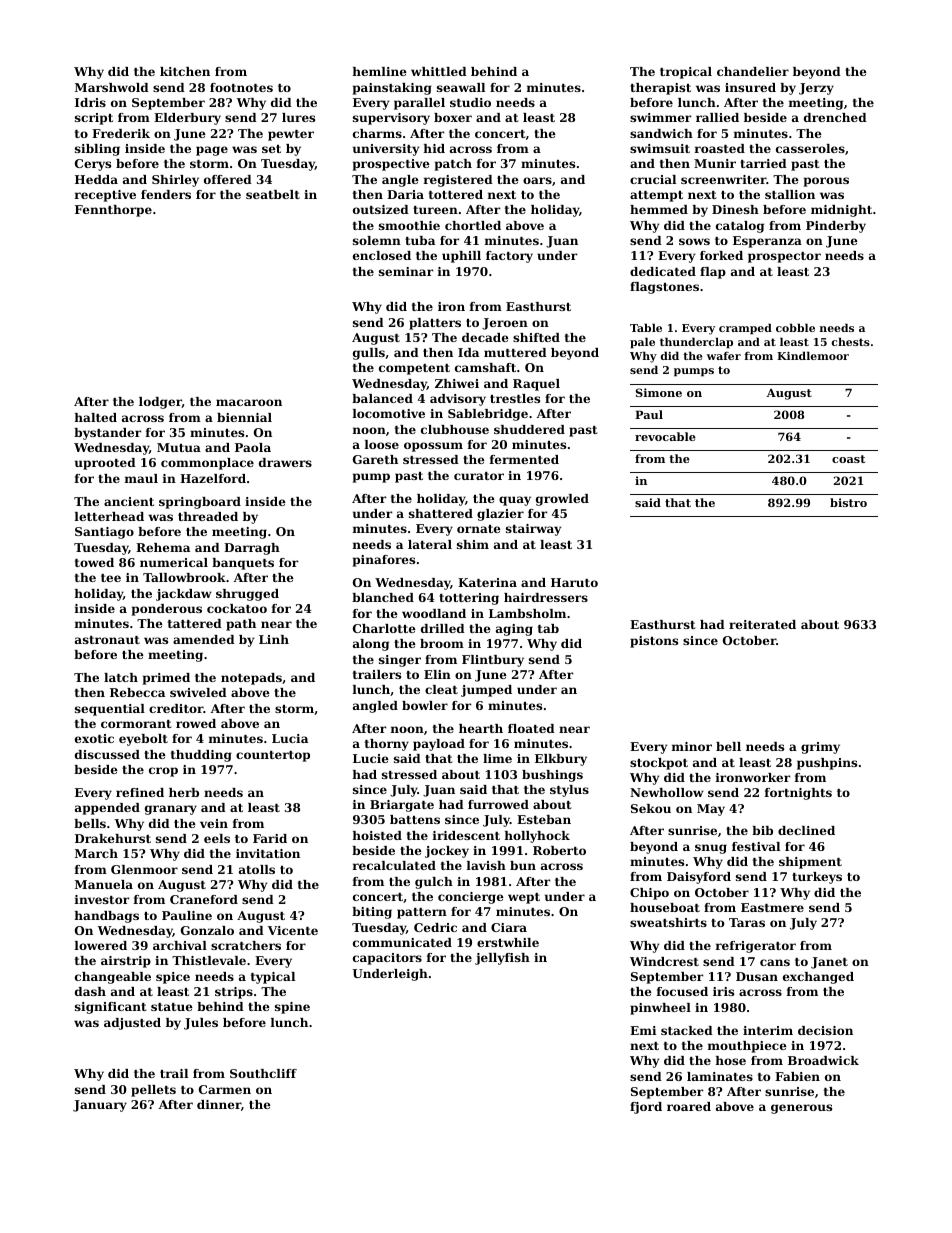  Describe the element at coordinates (531, 728) in the image. I see `floated` at that location.
